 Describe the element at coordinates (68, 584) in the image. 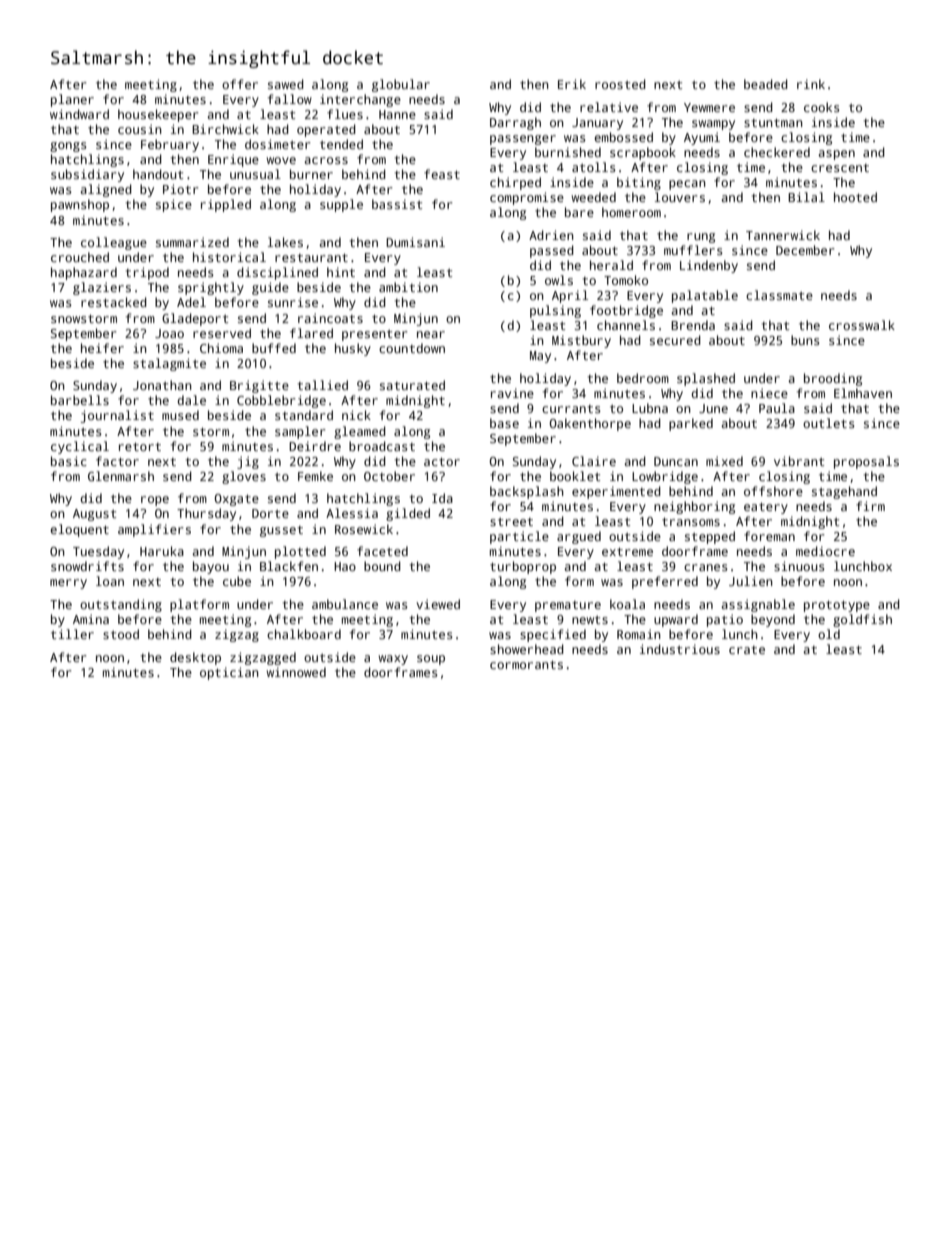

I see `merry` at that location.
